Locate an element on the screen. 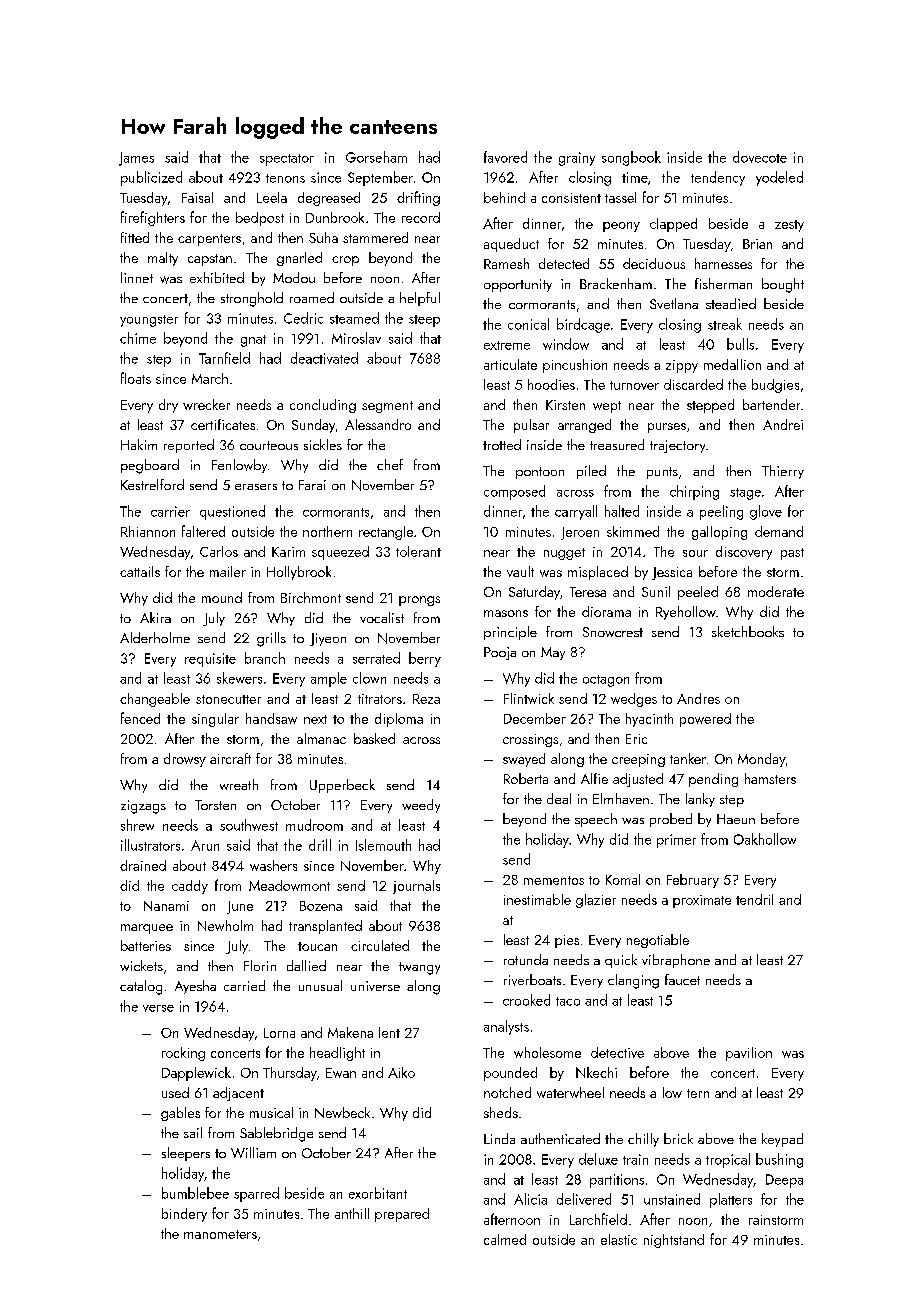  Farai is located at coordinates (312, 485).
